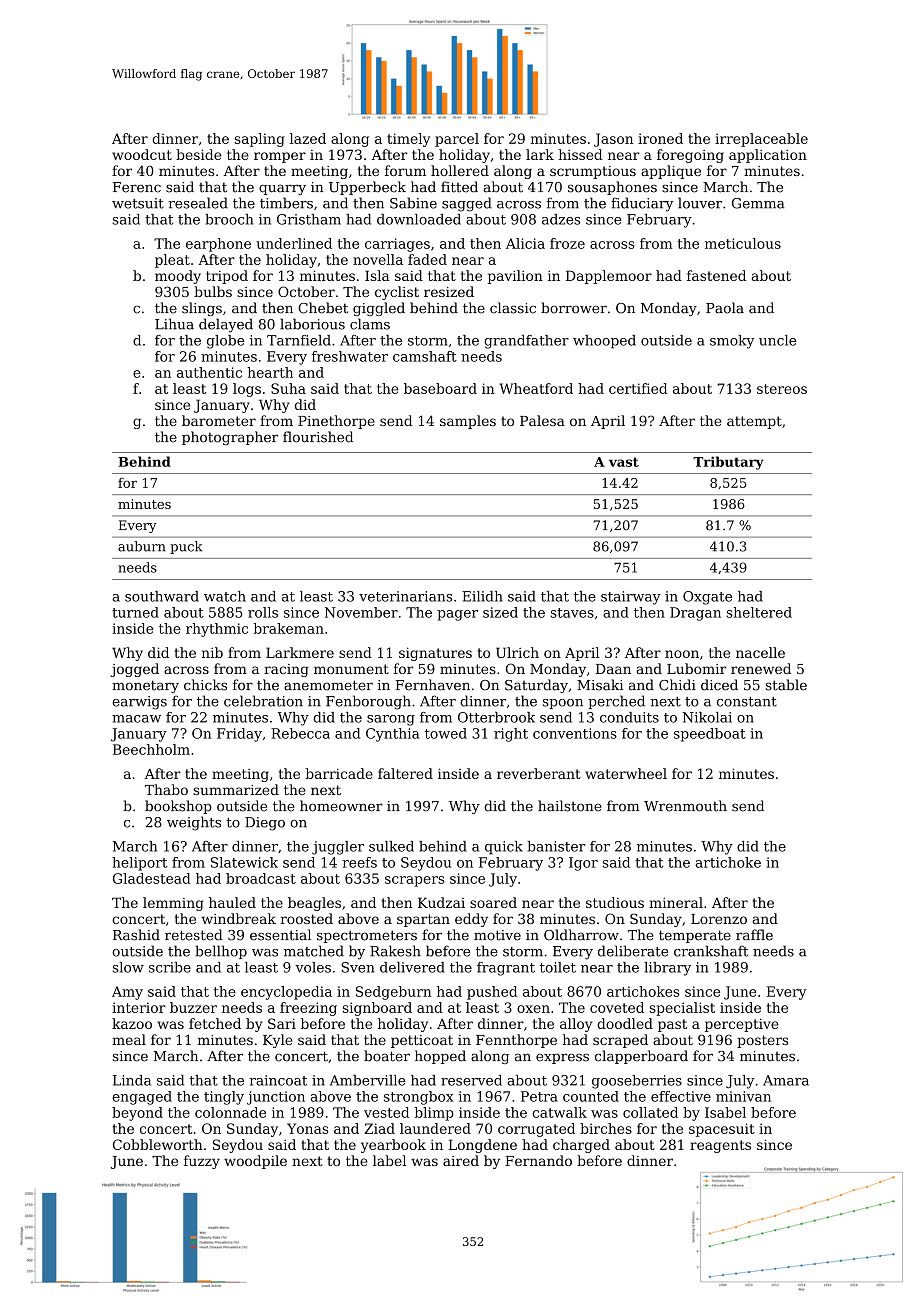  I want to click on woodpile, so click(255, 1162).
